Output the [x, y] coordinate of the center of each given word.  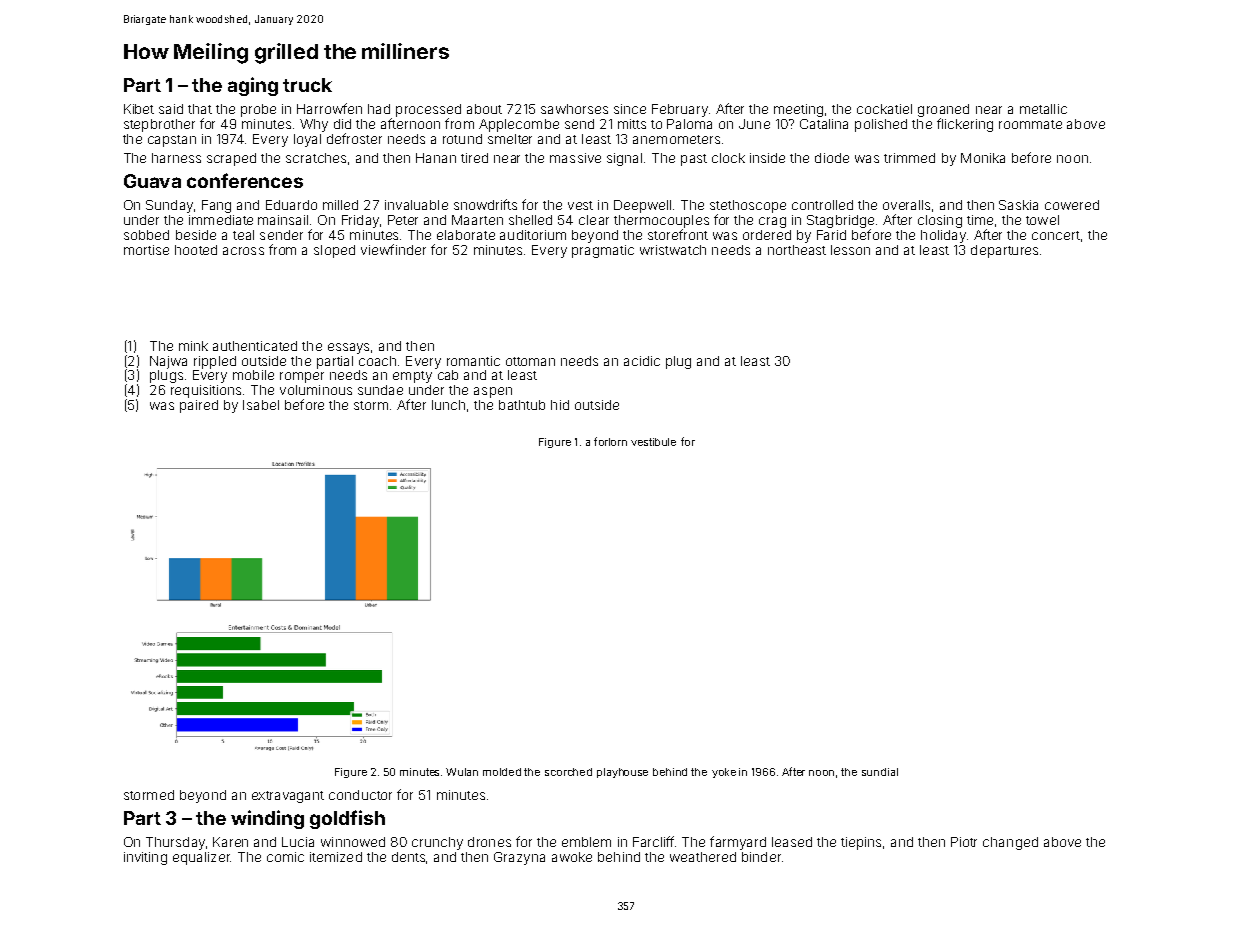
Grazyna [519, 858]
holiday [943, 236]
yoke [724, 773]
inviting [145, 858]
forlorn [610, 441]
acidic [642, 361]
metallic [1043, 109]
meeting [798, 110]
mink [193, 346]
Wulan [462, 772]
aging [253, 86]
